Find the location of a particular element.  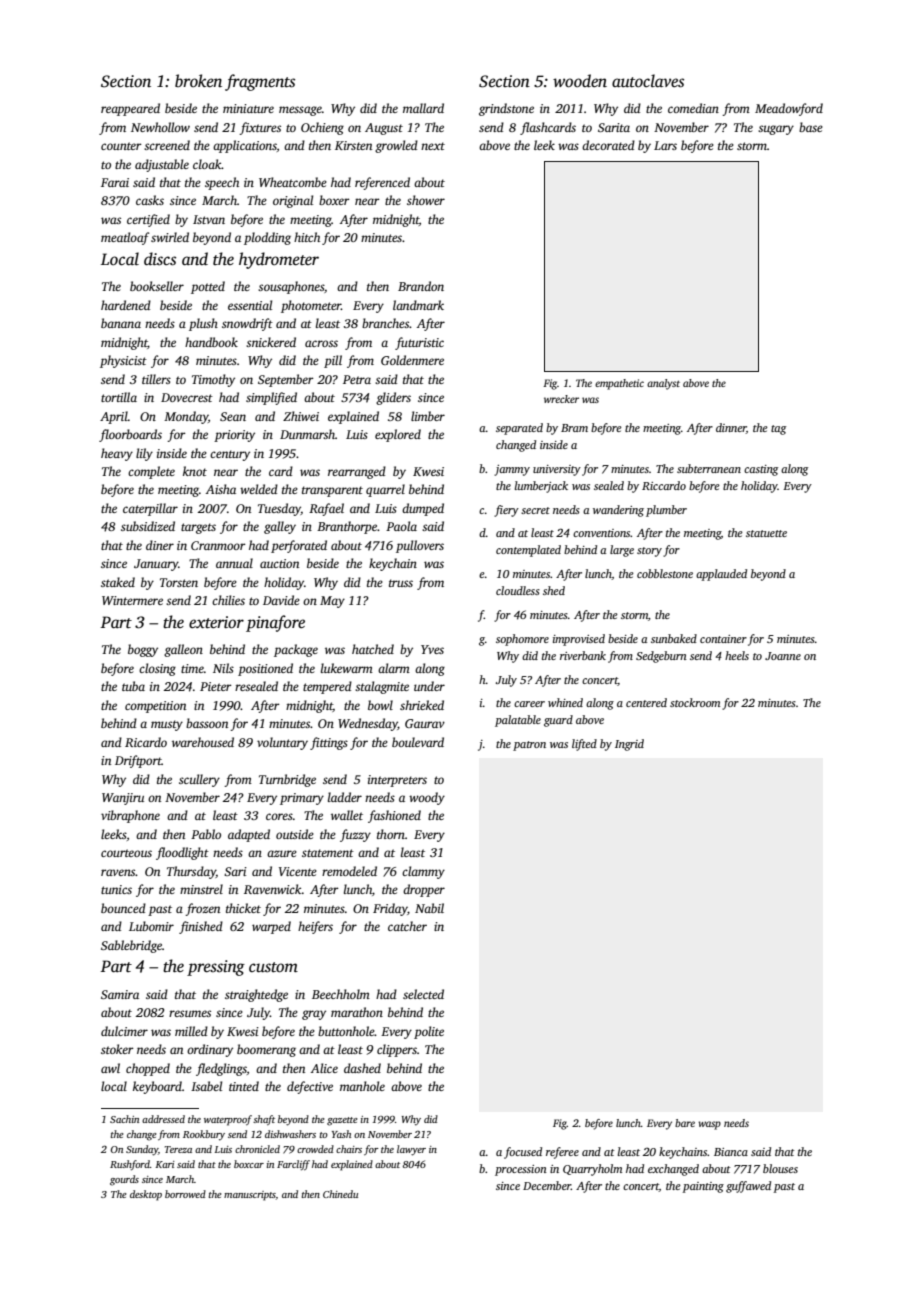

futuristic is located at coordinates (419, 343).
